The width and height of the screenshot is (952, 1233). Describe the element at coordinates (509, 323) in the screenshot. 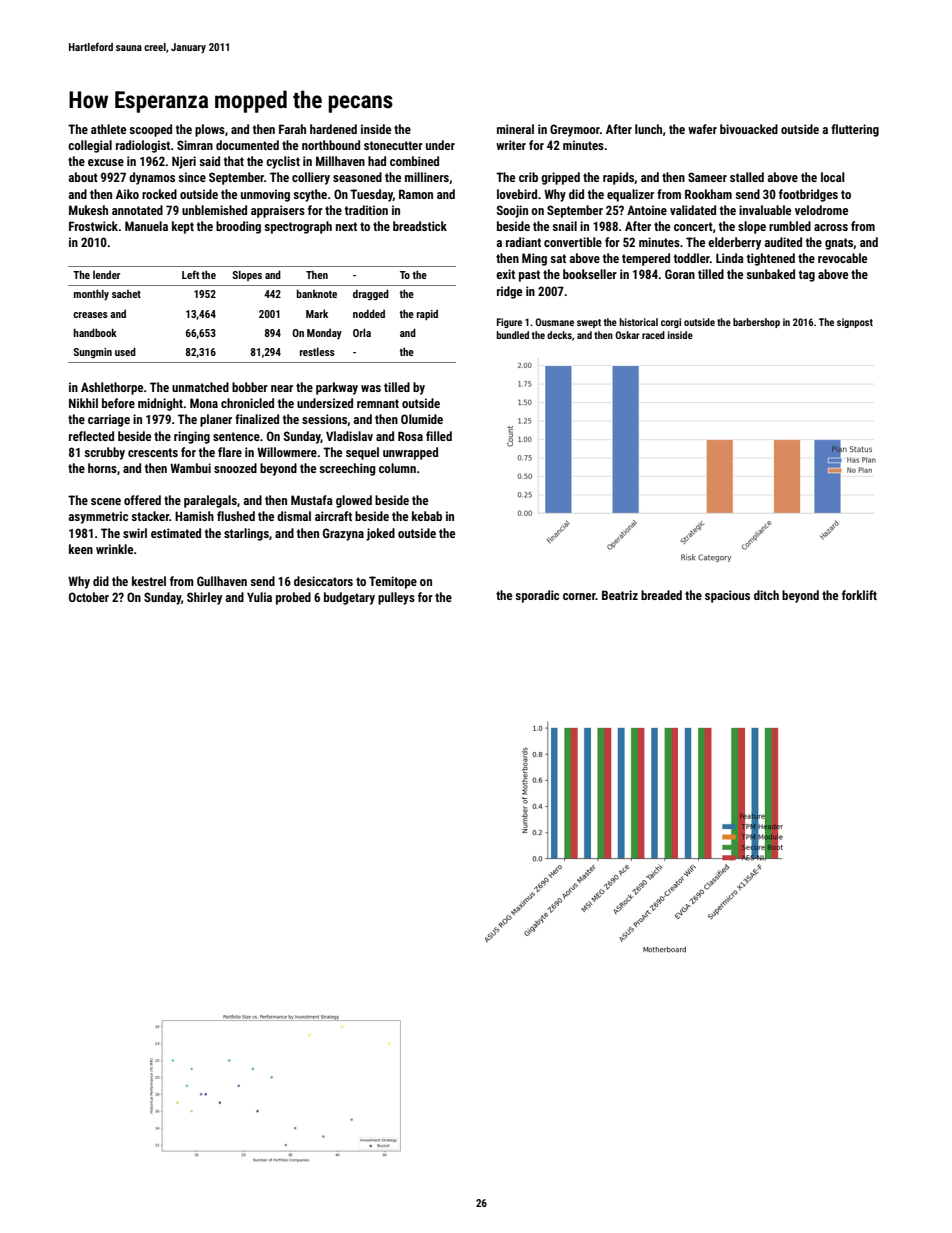

I see `Figure` at that location.
